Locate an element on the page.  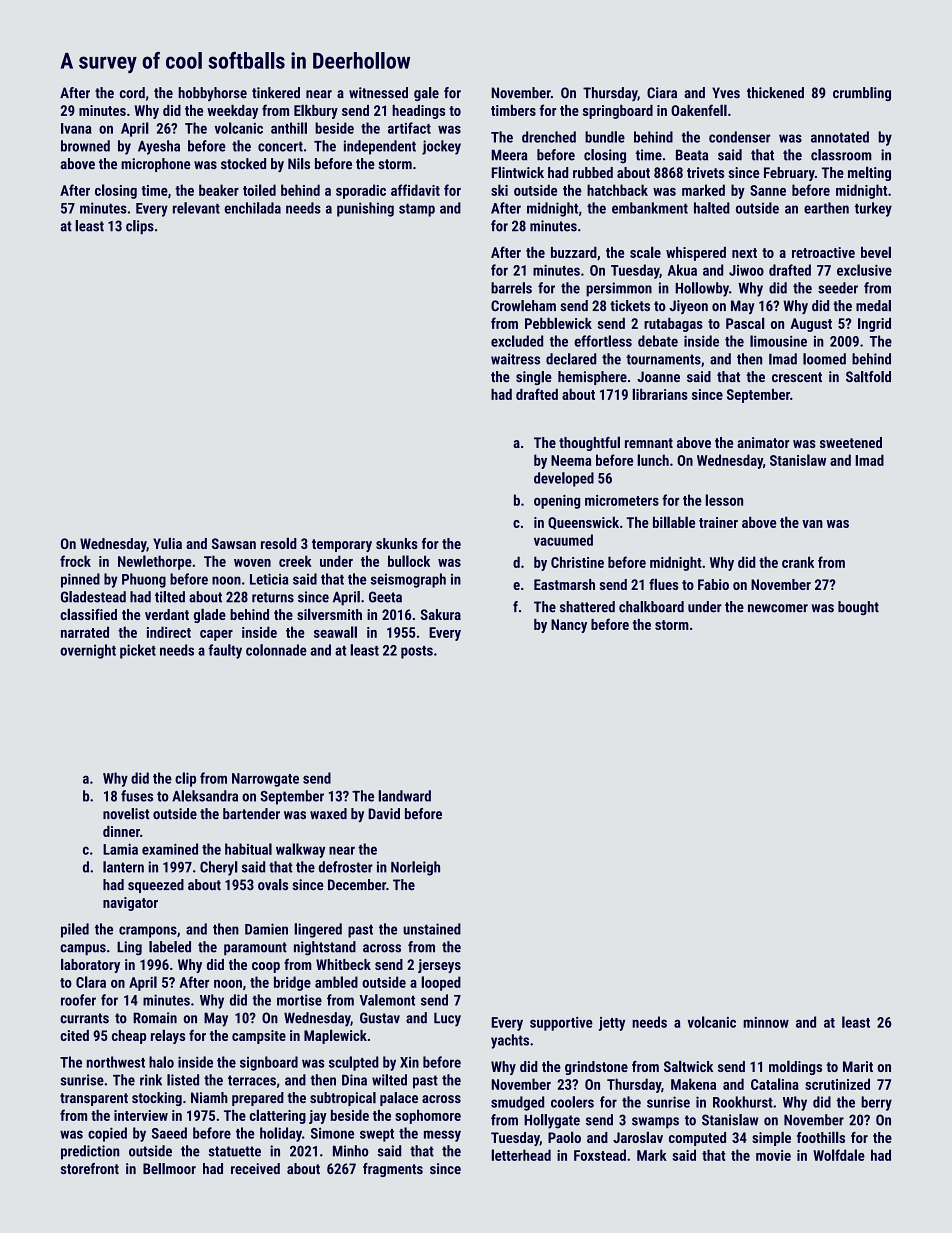
Sakura is located at coordinates (441, 614).
